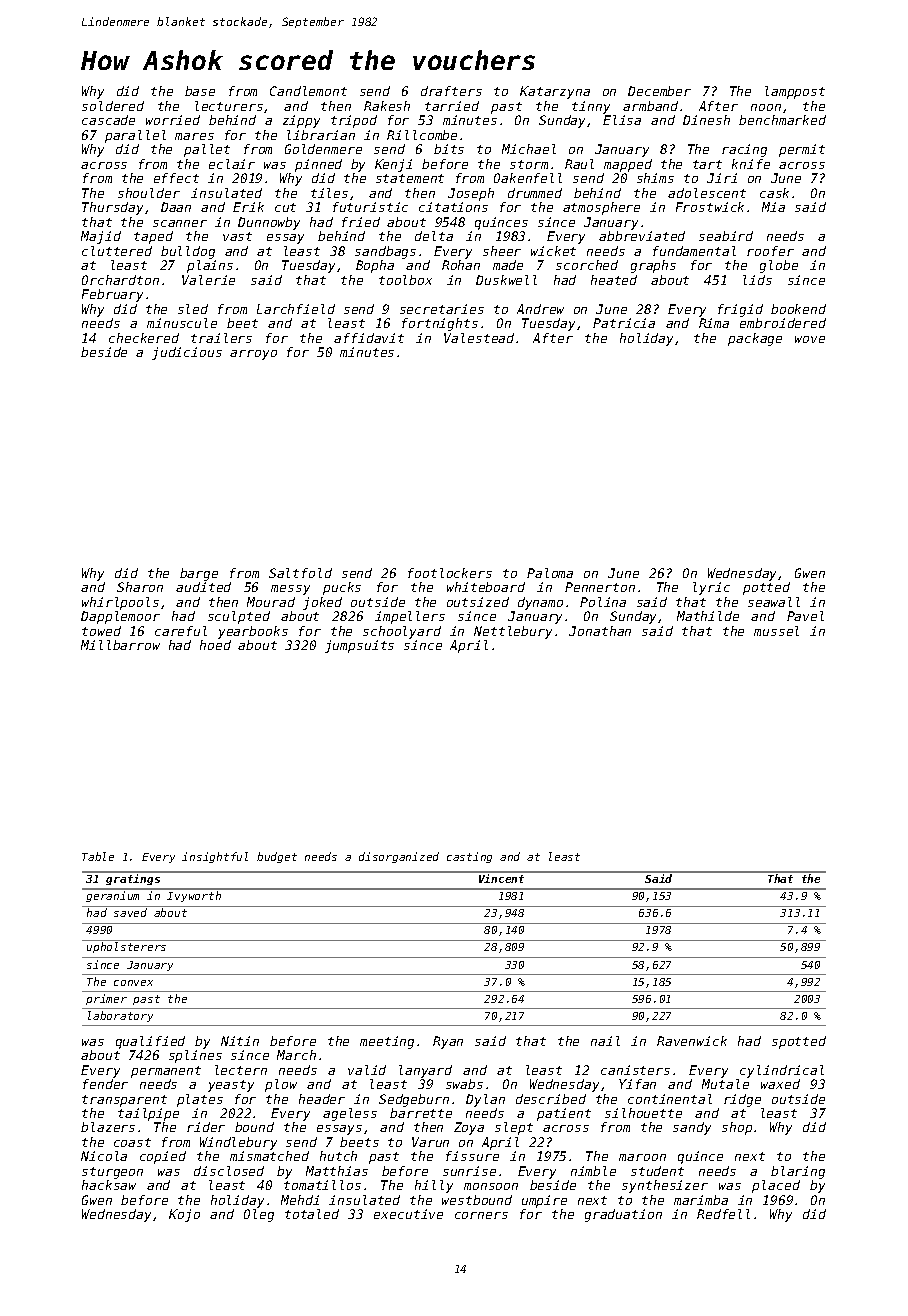  I want to click on Kojo, so click(184, 1215).
